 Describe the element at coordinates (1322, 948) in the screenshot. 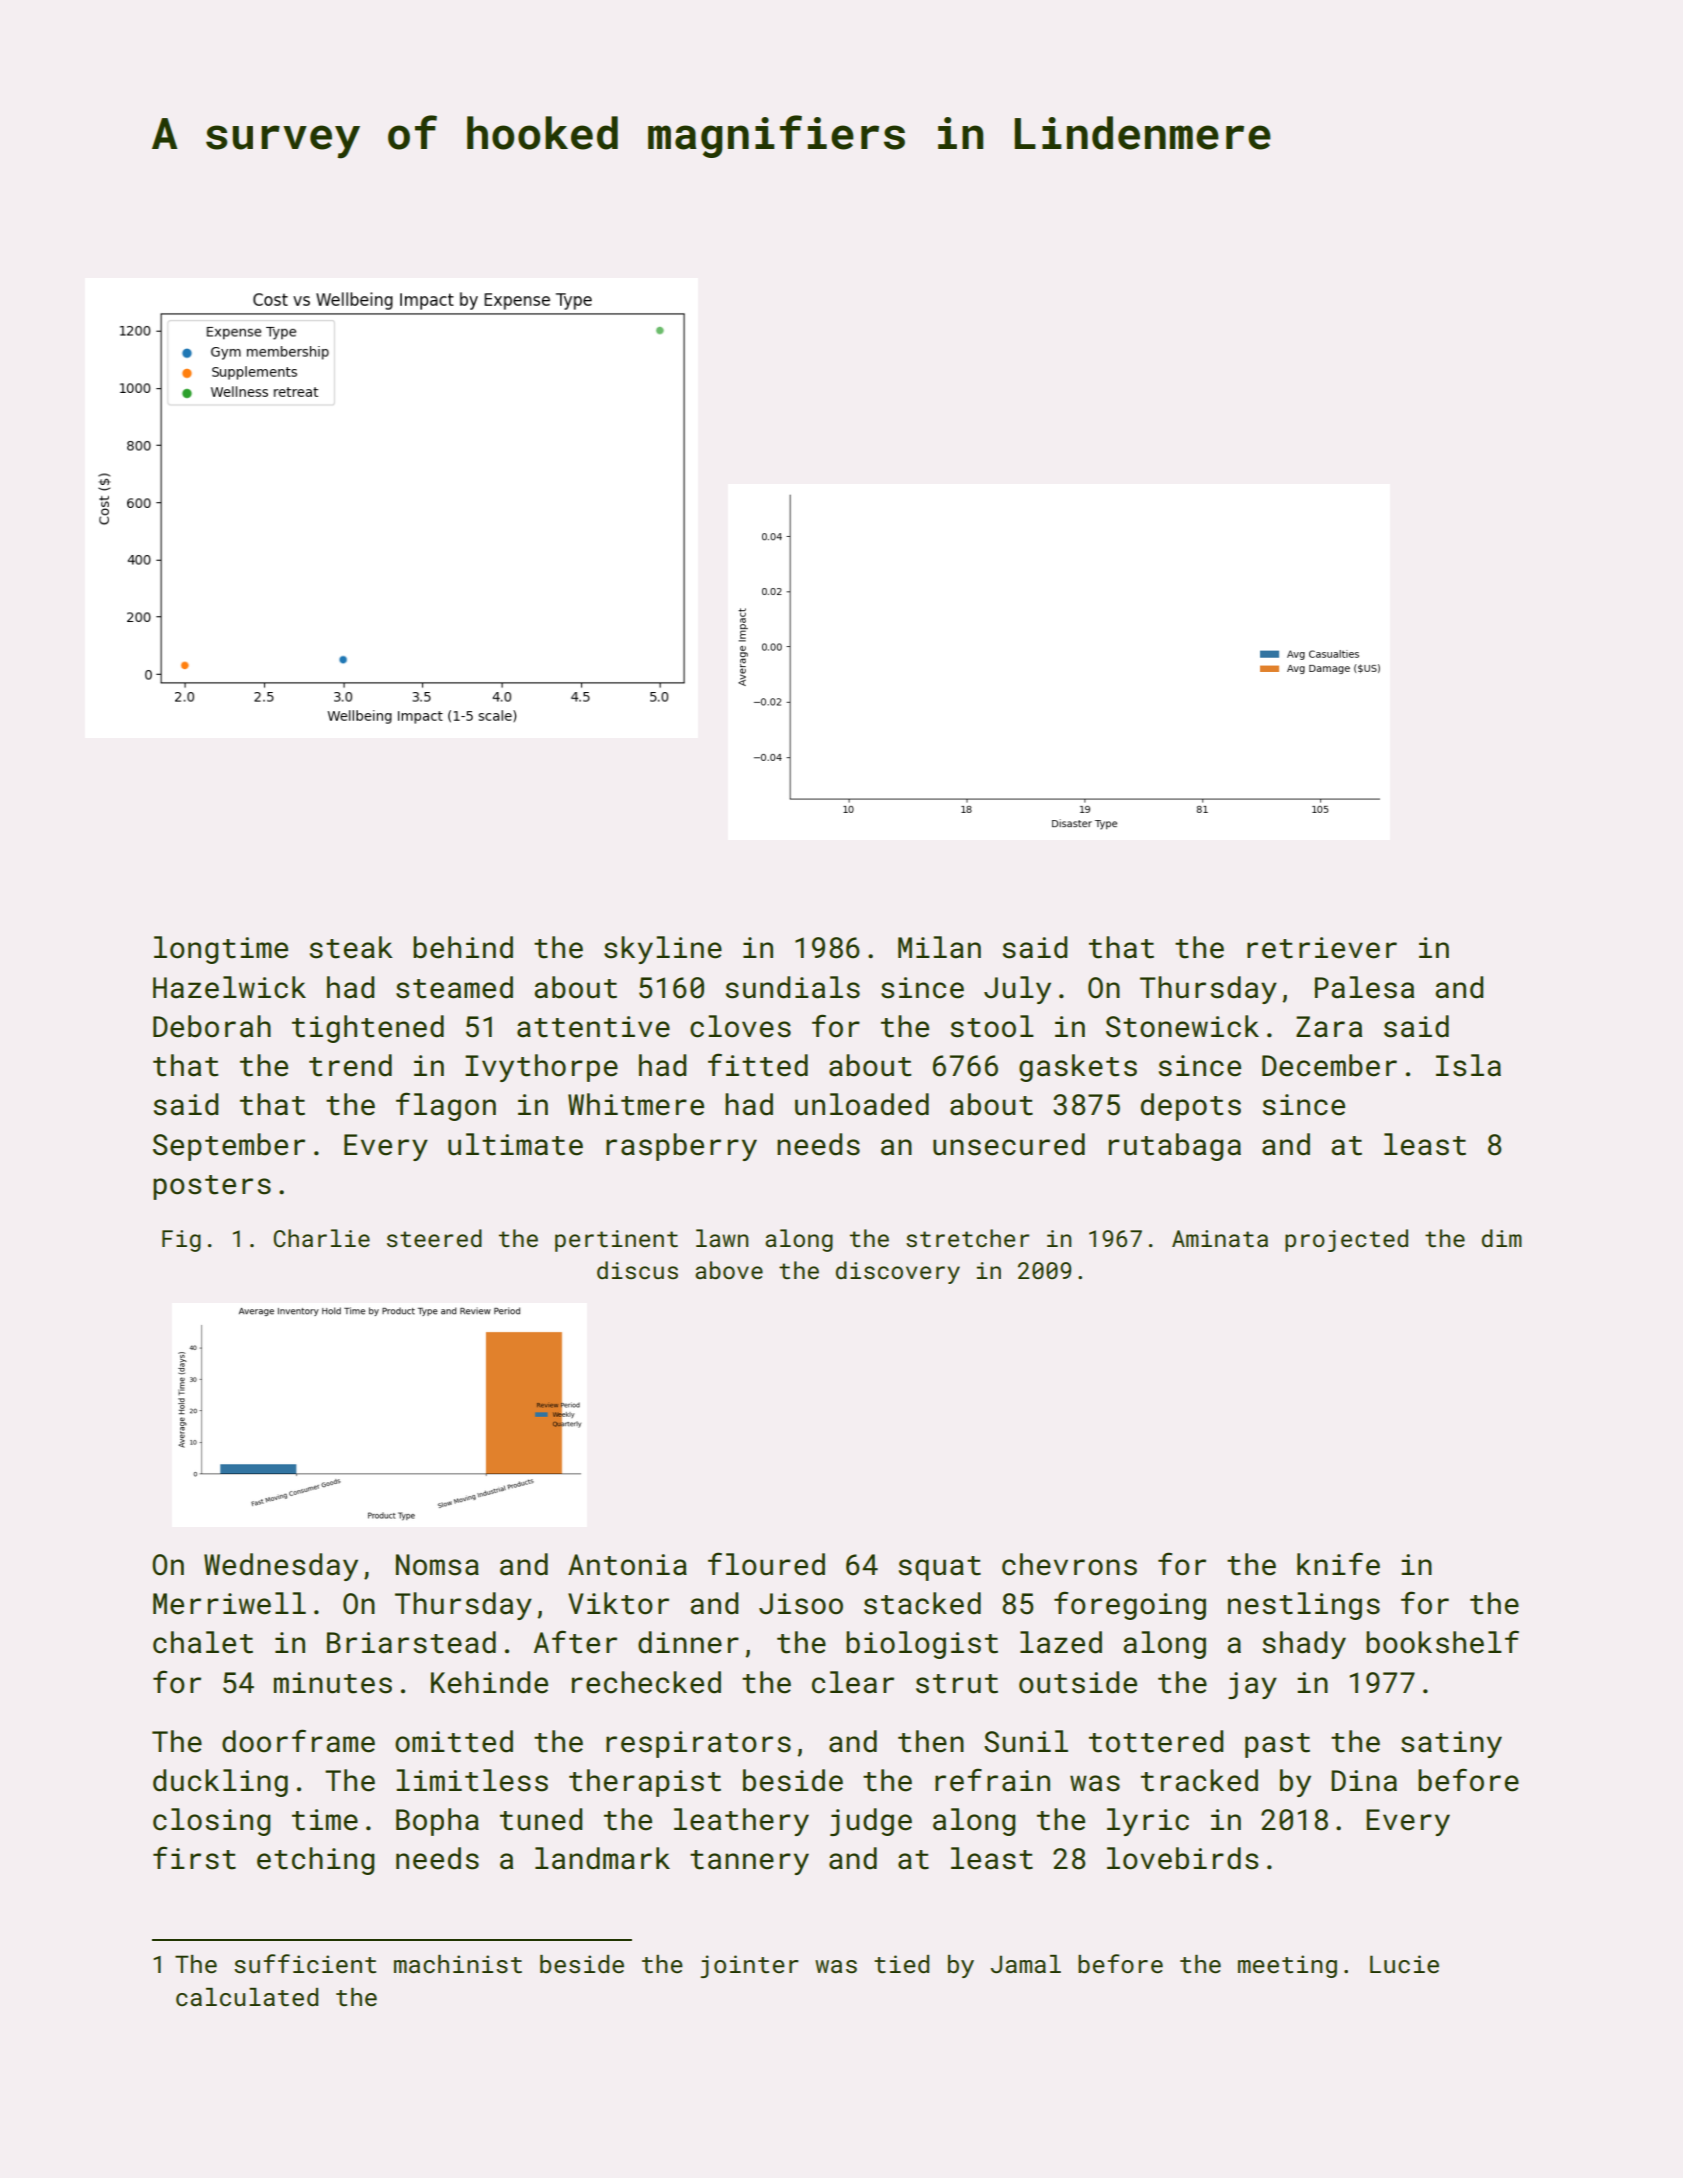

I see `retriever` at that location.
